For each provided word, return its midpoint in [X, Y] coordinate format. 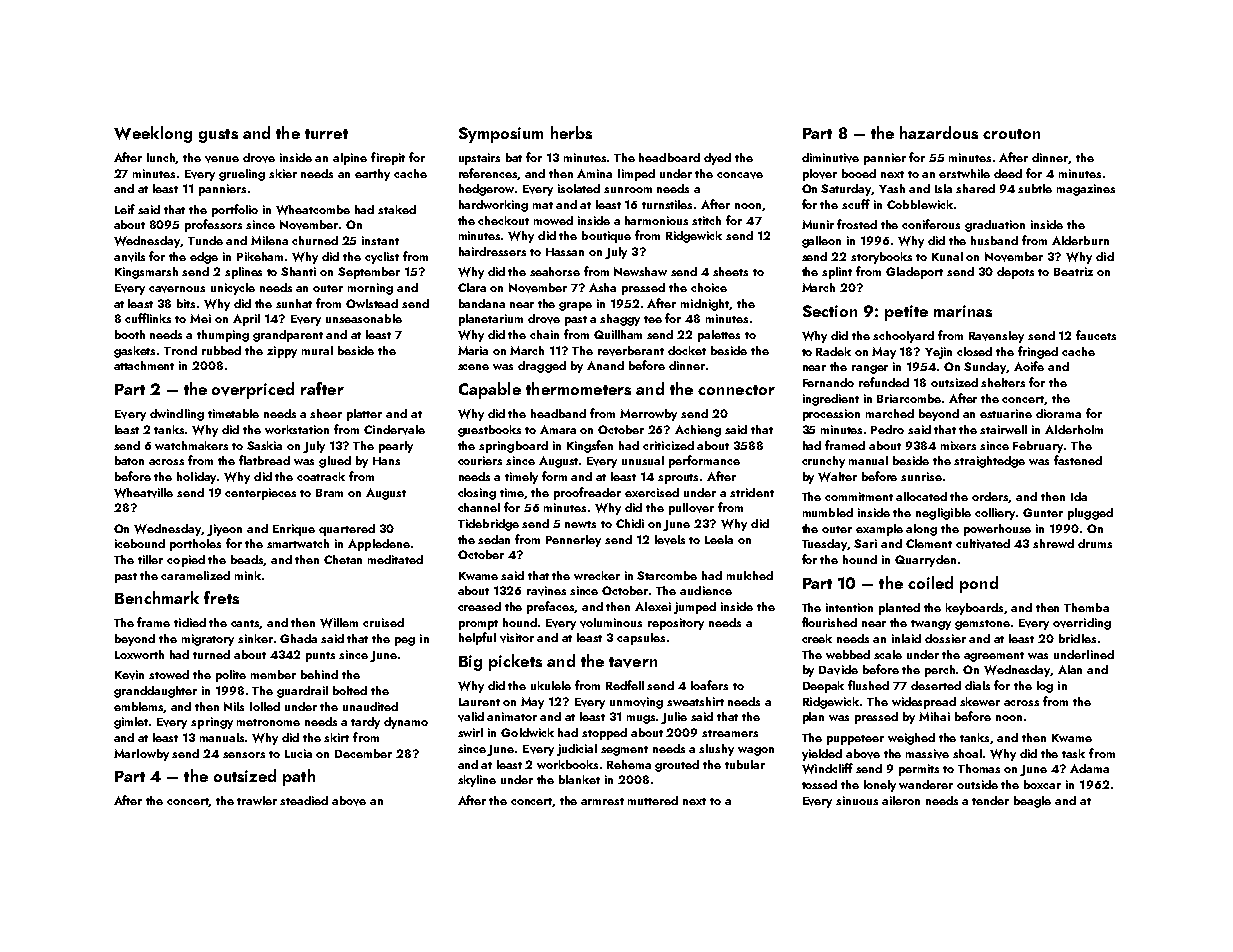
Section [830, 311]
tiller [150, 559]
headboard [669, 157]
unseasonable [364, 318]
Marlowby [141, 755]
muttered [653, 800]
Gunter [1043, 512]
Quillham [618, 334]
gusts [218, 136]
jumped [695, 608]
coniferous [931, 224]
